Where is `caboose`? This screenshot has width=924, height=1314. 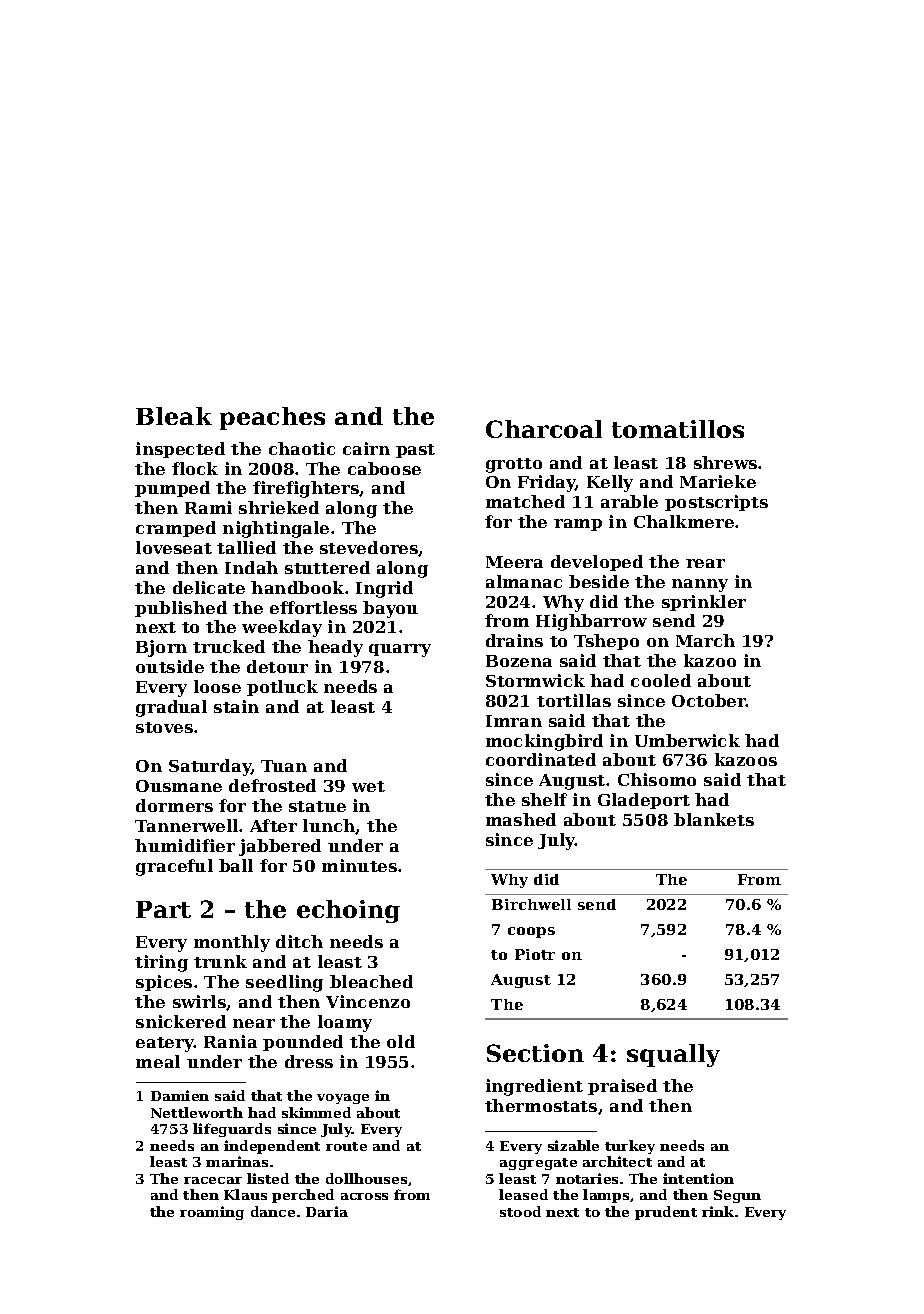
caboose is located at coordinates (384, 468).
